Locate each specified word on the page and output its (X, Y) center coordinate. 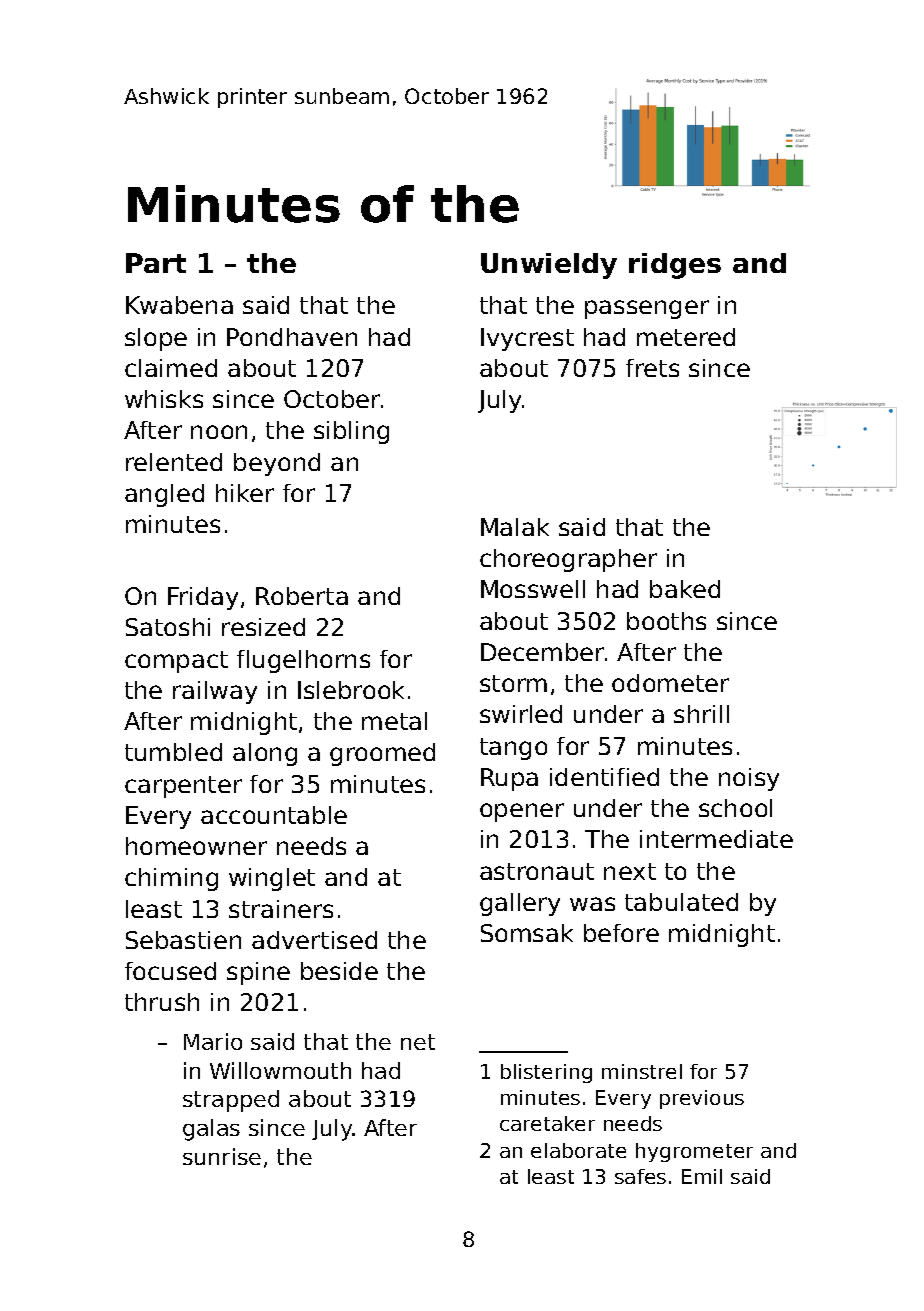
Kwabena (179, 305)
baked (685, 589)
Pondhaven (292, 337)
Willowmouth (280, 1070)
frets (652, 368)
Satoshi (168, 627)
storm (513, 683)
